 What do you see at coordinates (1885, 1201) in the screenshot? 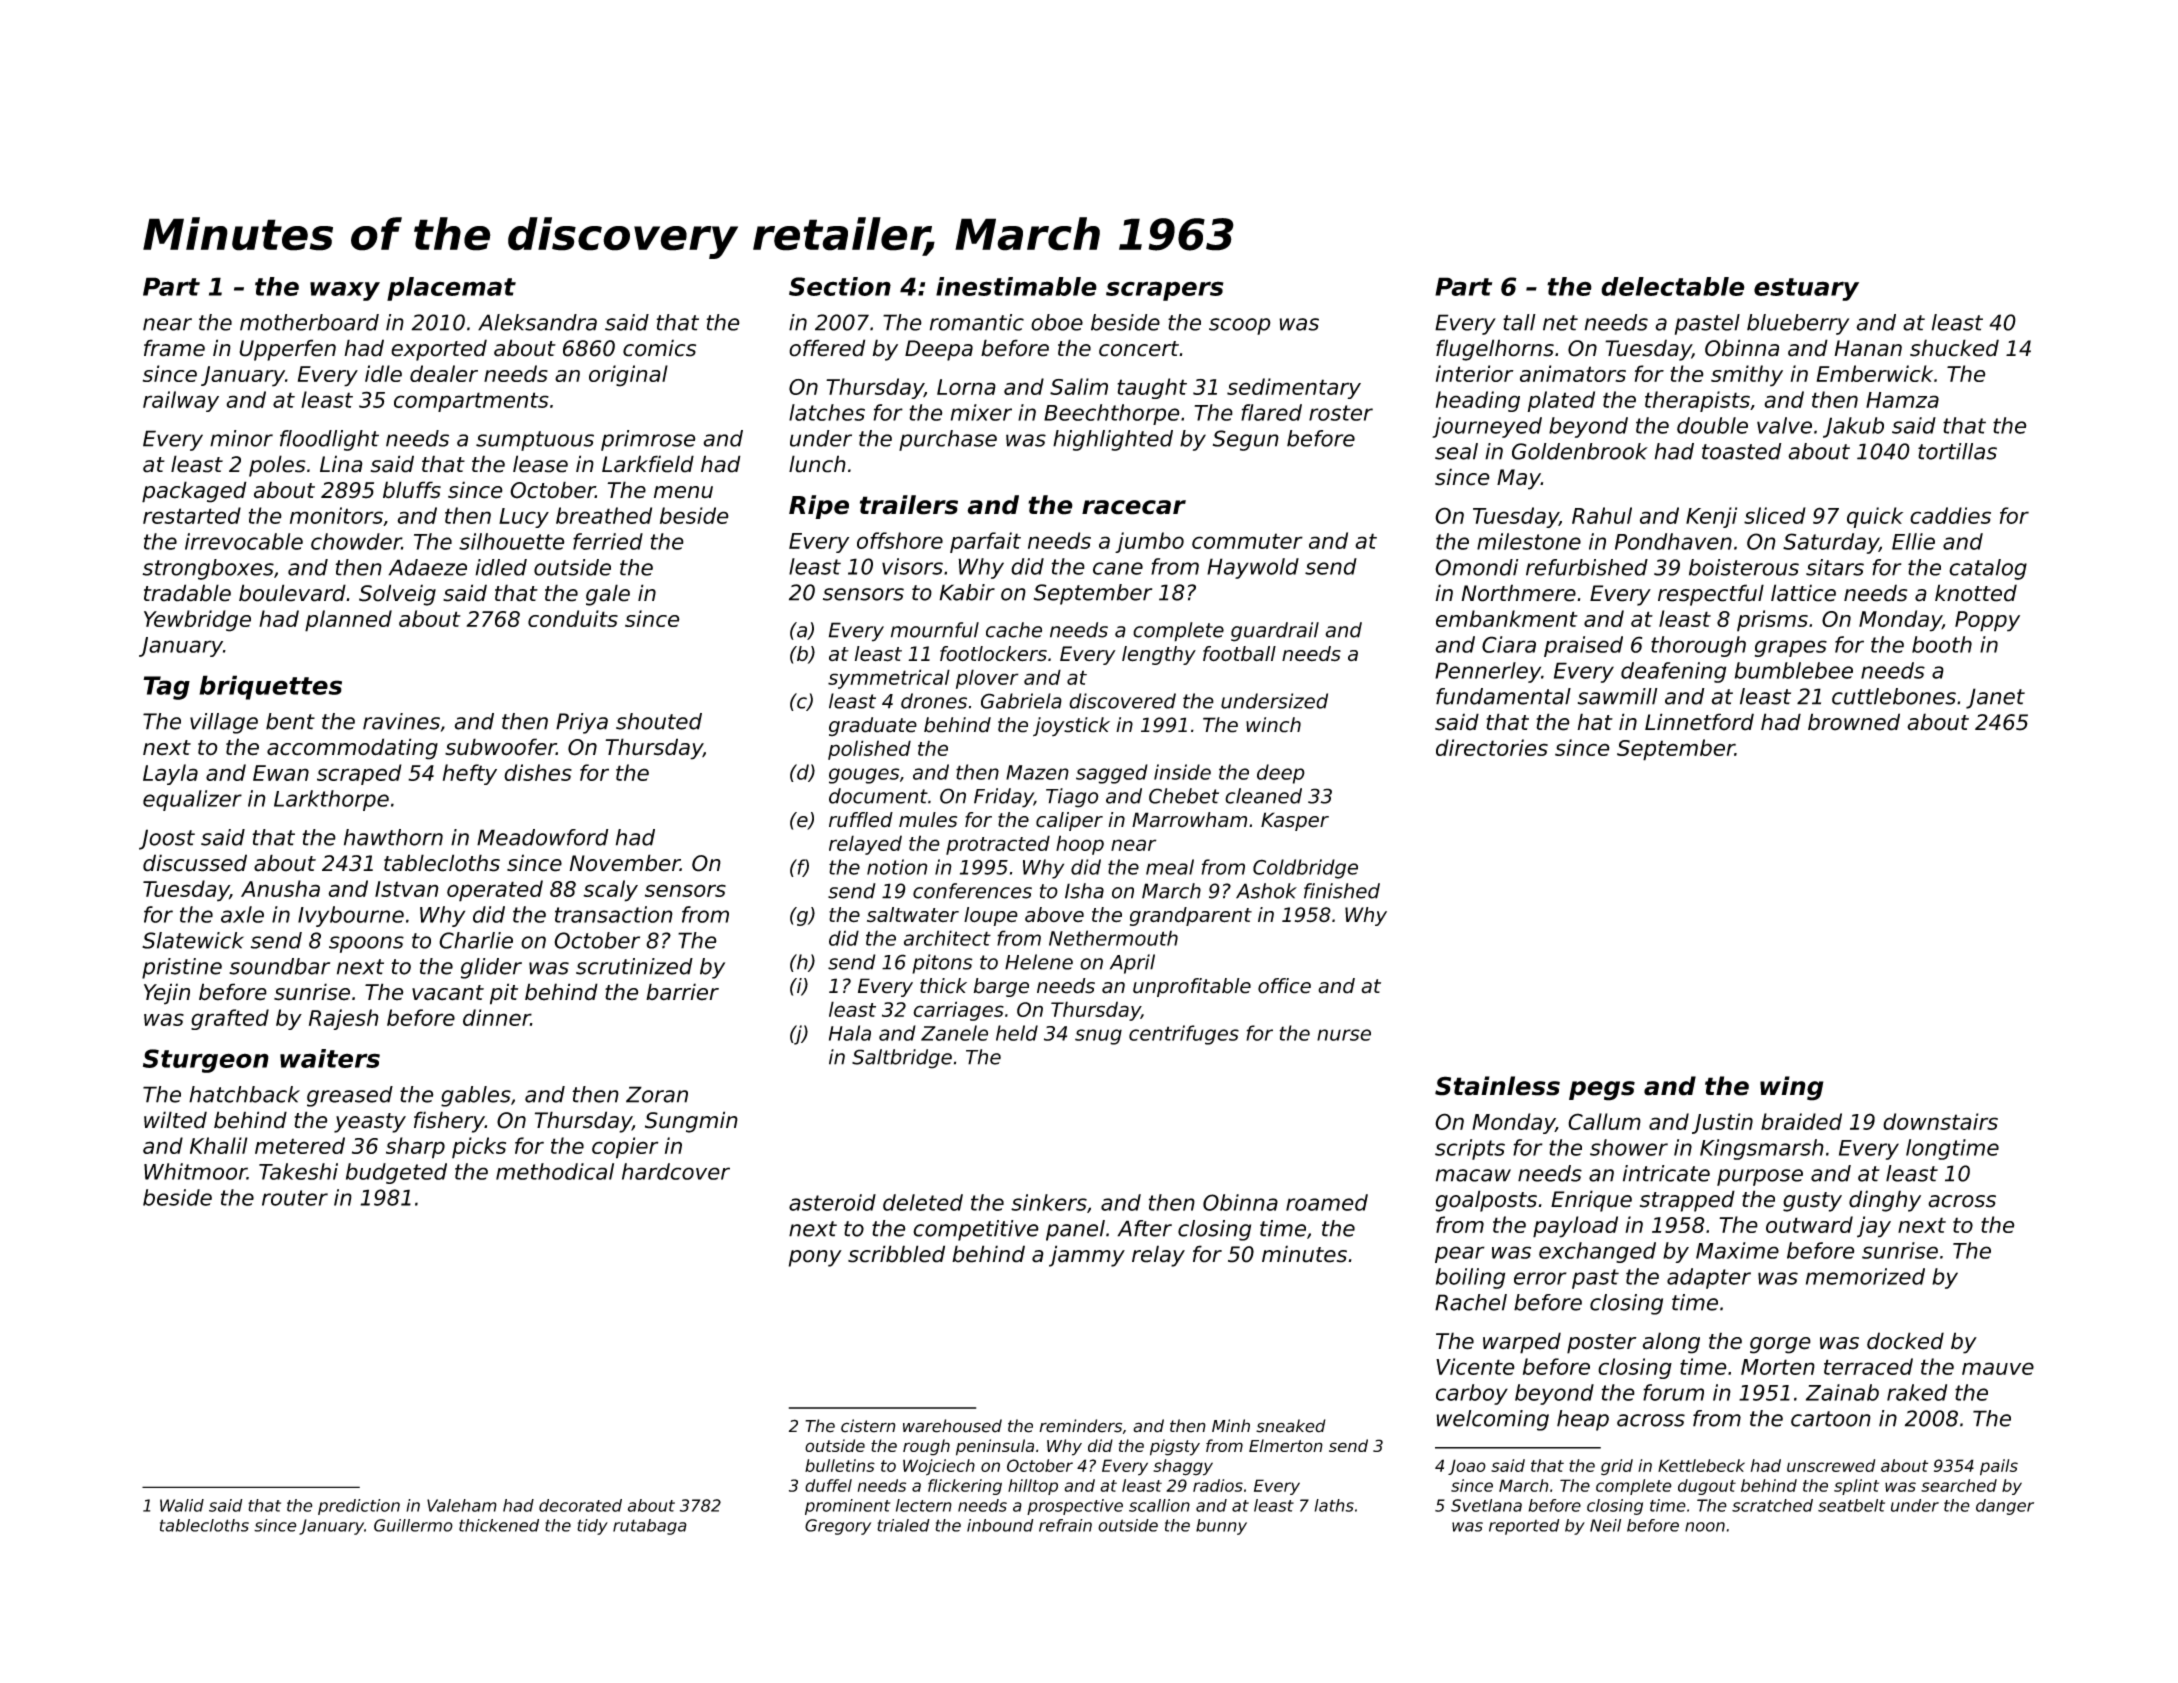
I see `dinghy` at bounding box center [1885, 1201].
